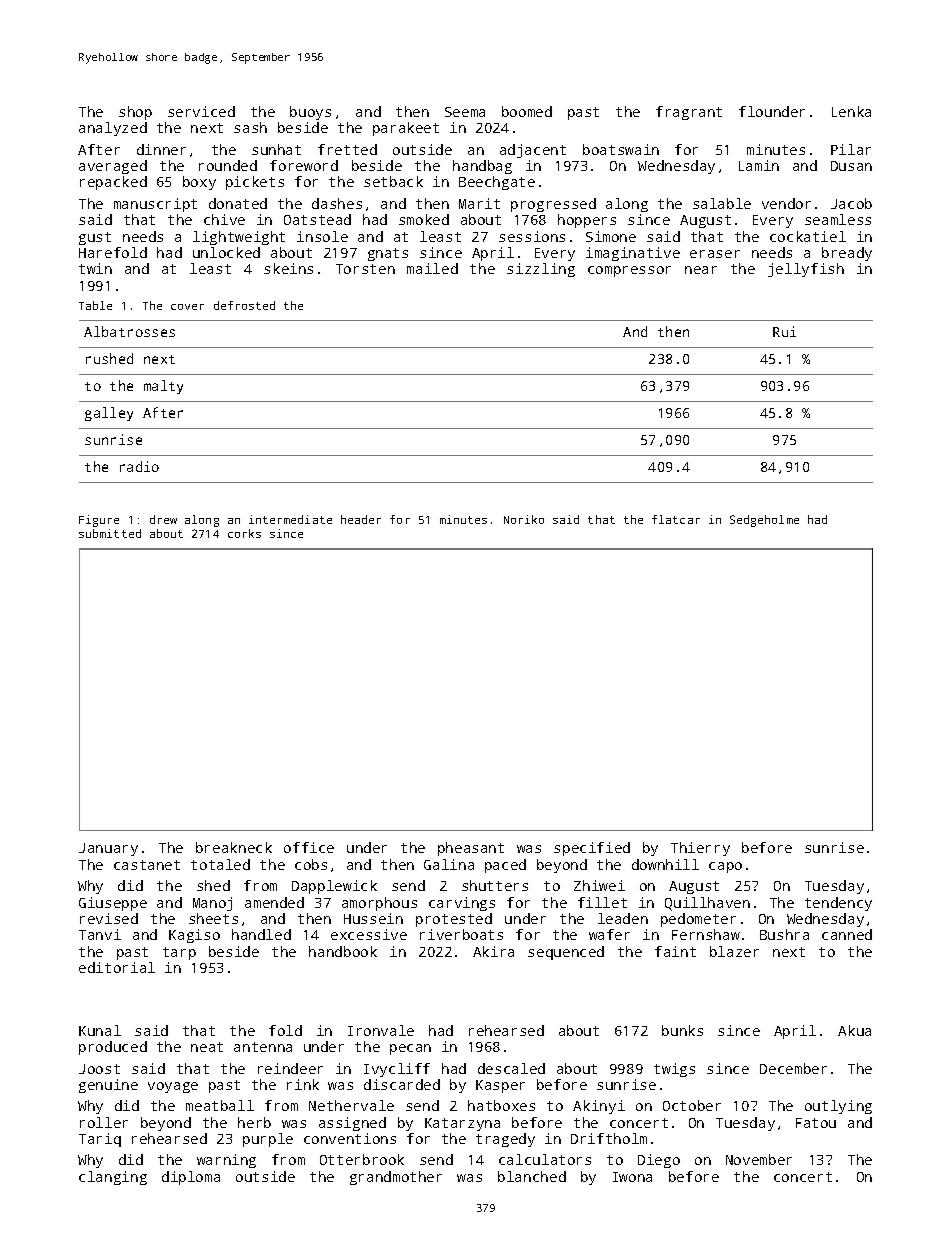 The image size is (952, 1233). What do you see at coordinates (759, 165) in the page?
I see `Lamin` at bounding box center [759, 165].
